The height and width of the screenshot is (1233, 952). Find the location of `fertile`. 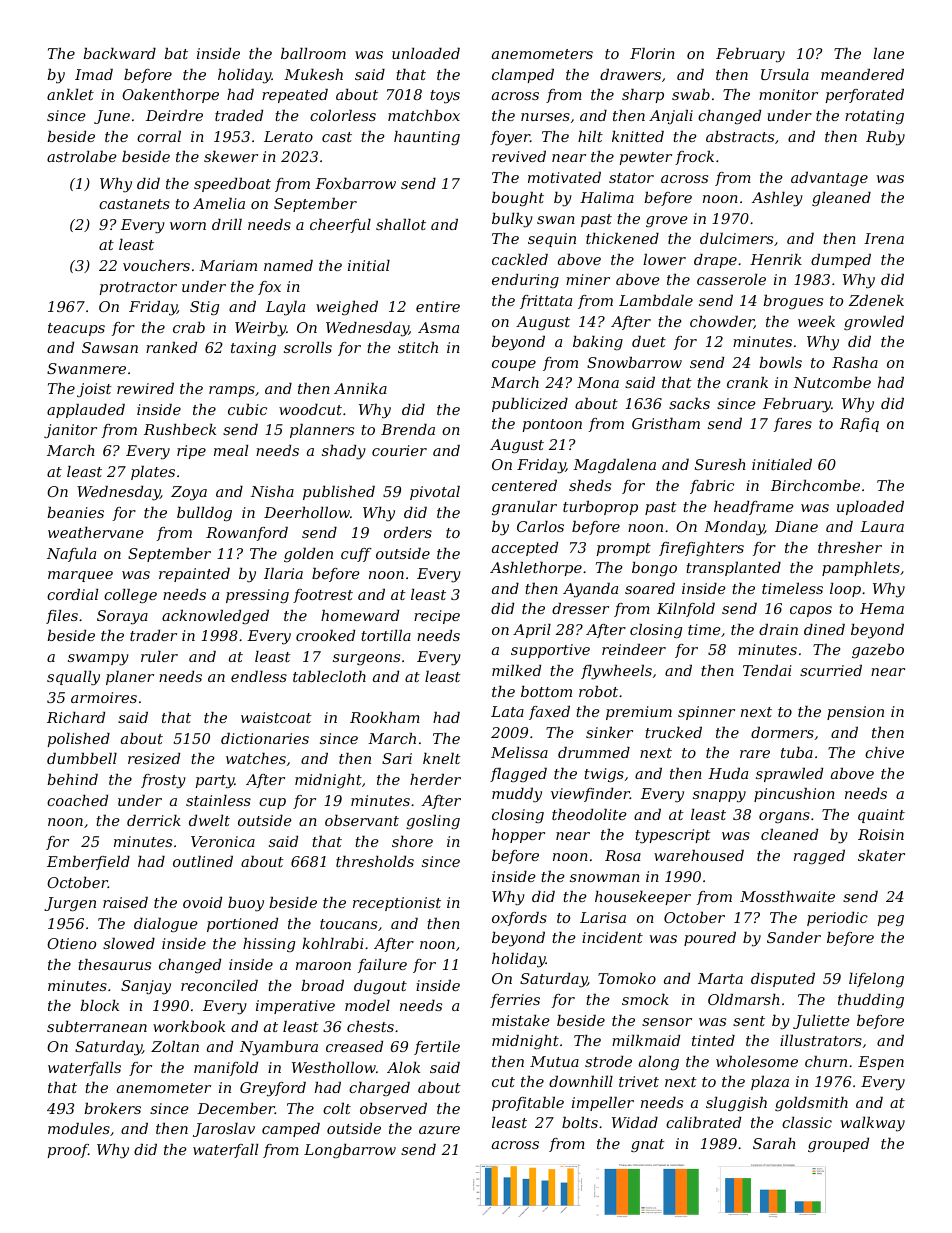

fertile is located at coordinates (437, 1048).
